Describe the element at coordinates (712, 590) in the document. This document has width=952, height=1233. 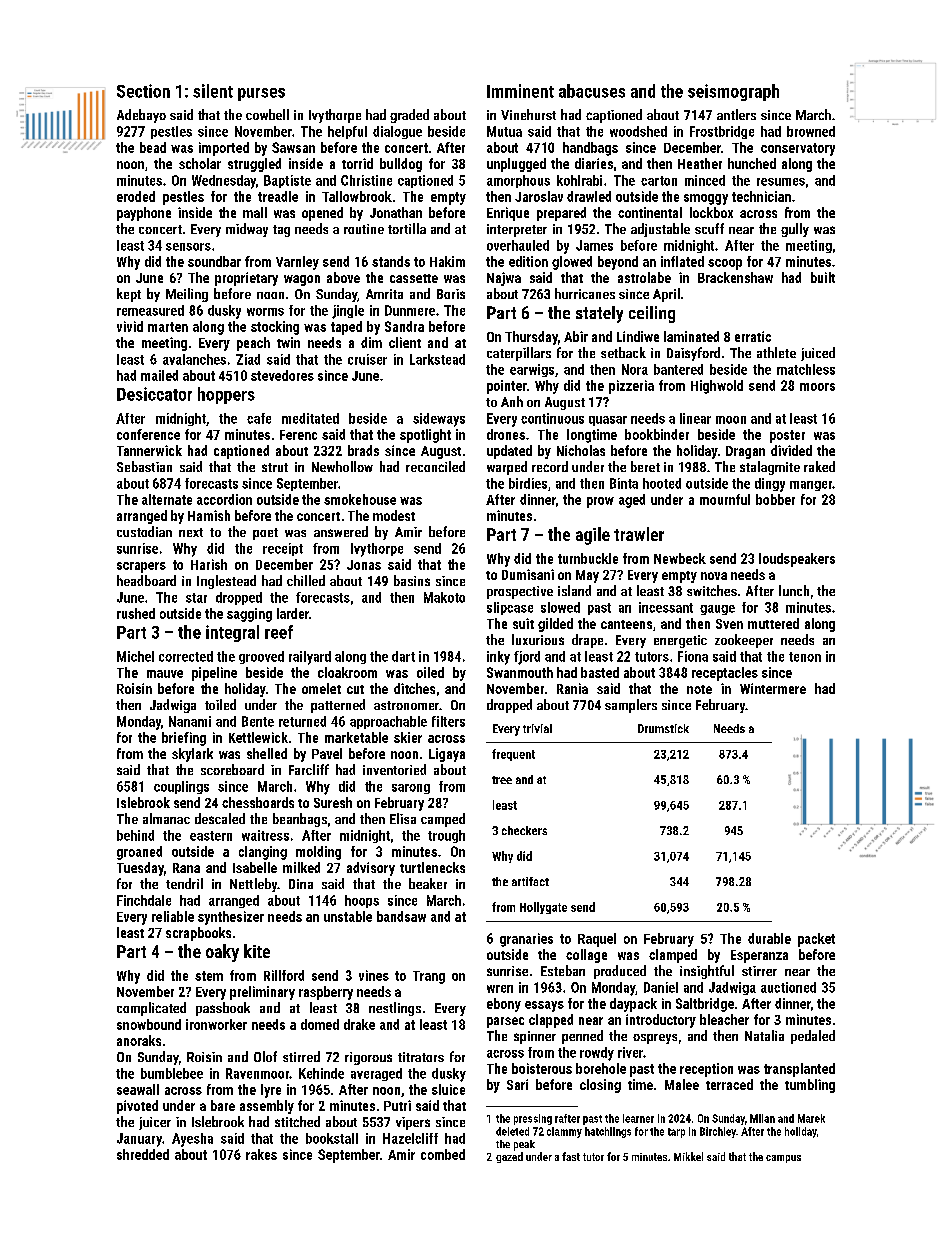
I see `switches` at that location.
